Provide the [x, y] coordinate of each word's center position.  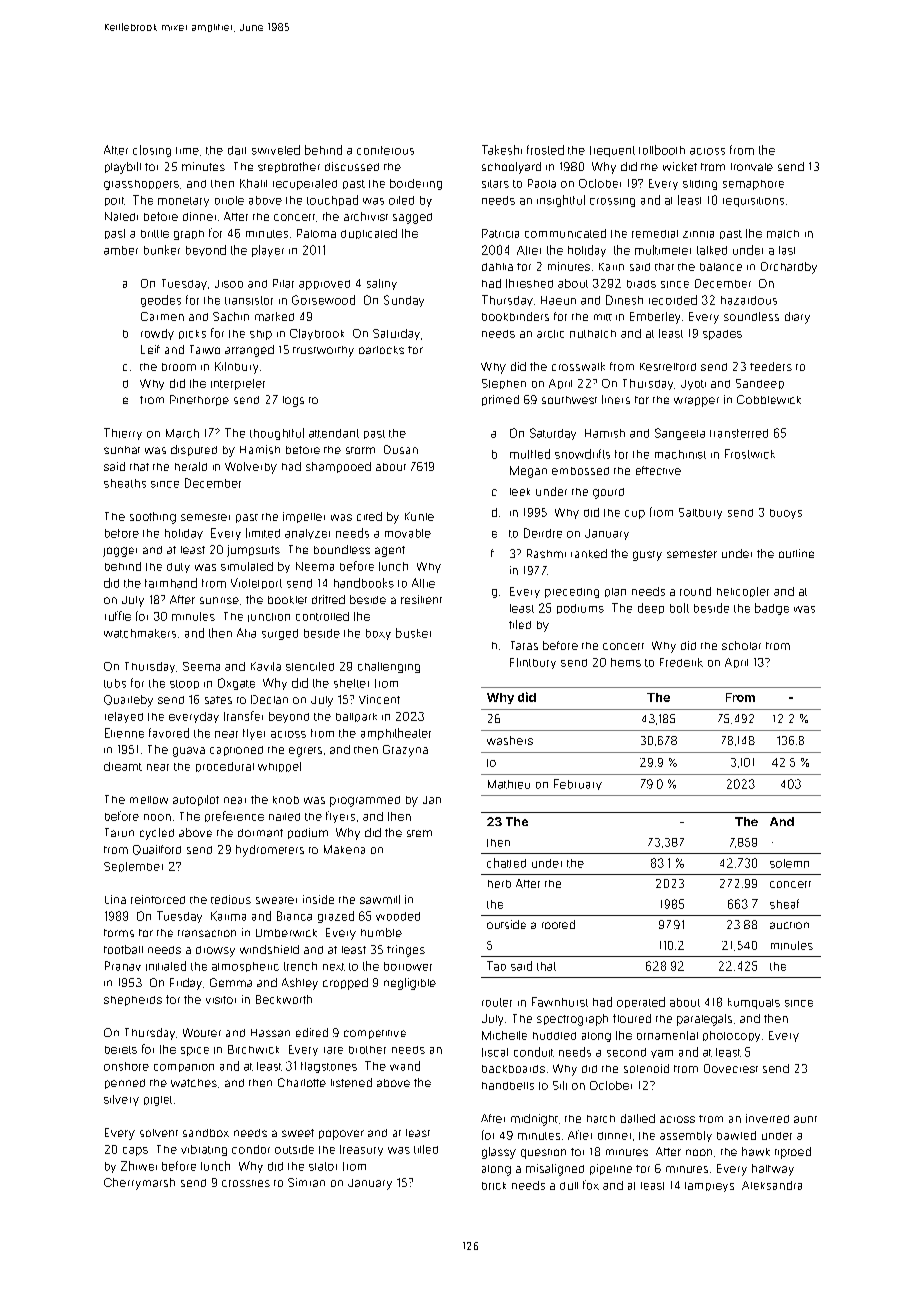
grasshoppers [141, 185]
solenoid [646, 1068]
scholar [741, 645]
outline [796, 553]
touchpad [332, 200]
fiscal [495, 1052]
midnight [534, 1120]
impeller [304, 517]
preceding [572, 593]
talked [712, 250]
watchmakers [140, 633]
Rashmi [546, 553]
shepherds [133, 1001]
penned [125, 1084]
